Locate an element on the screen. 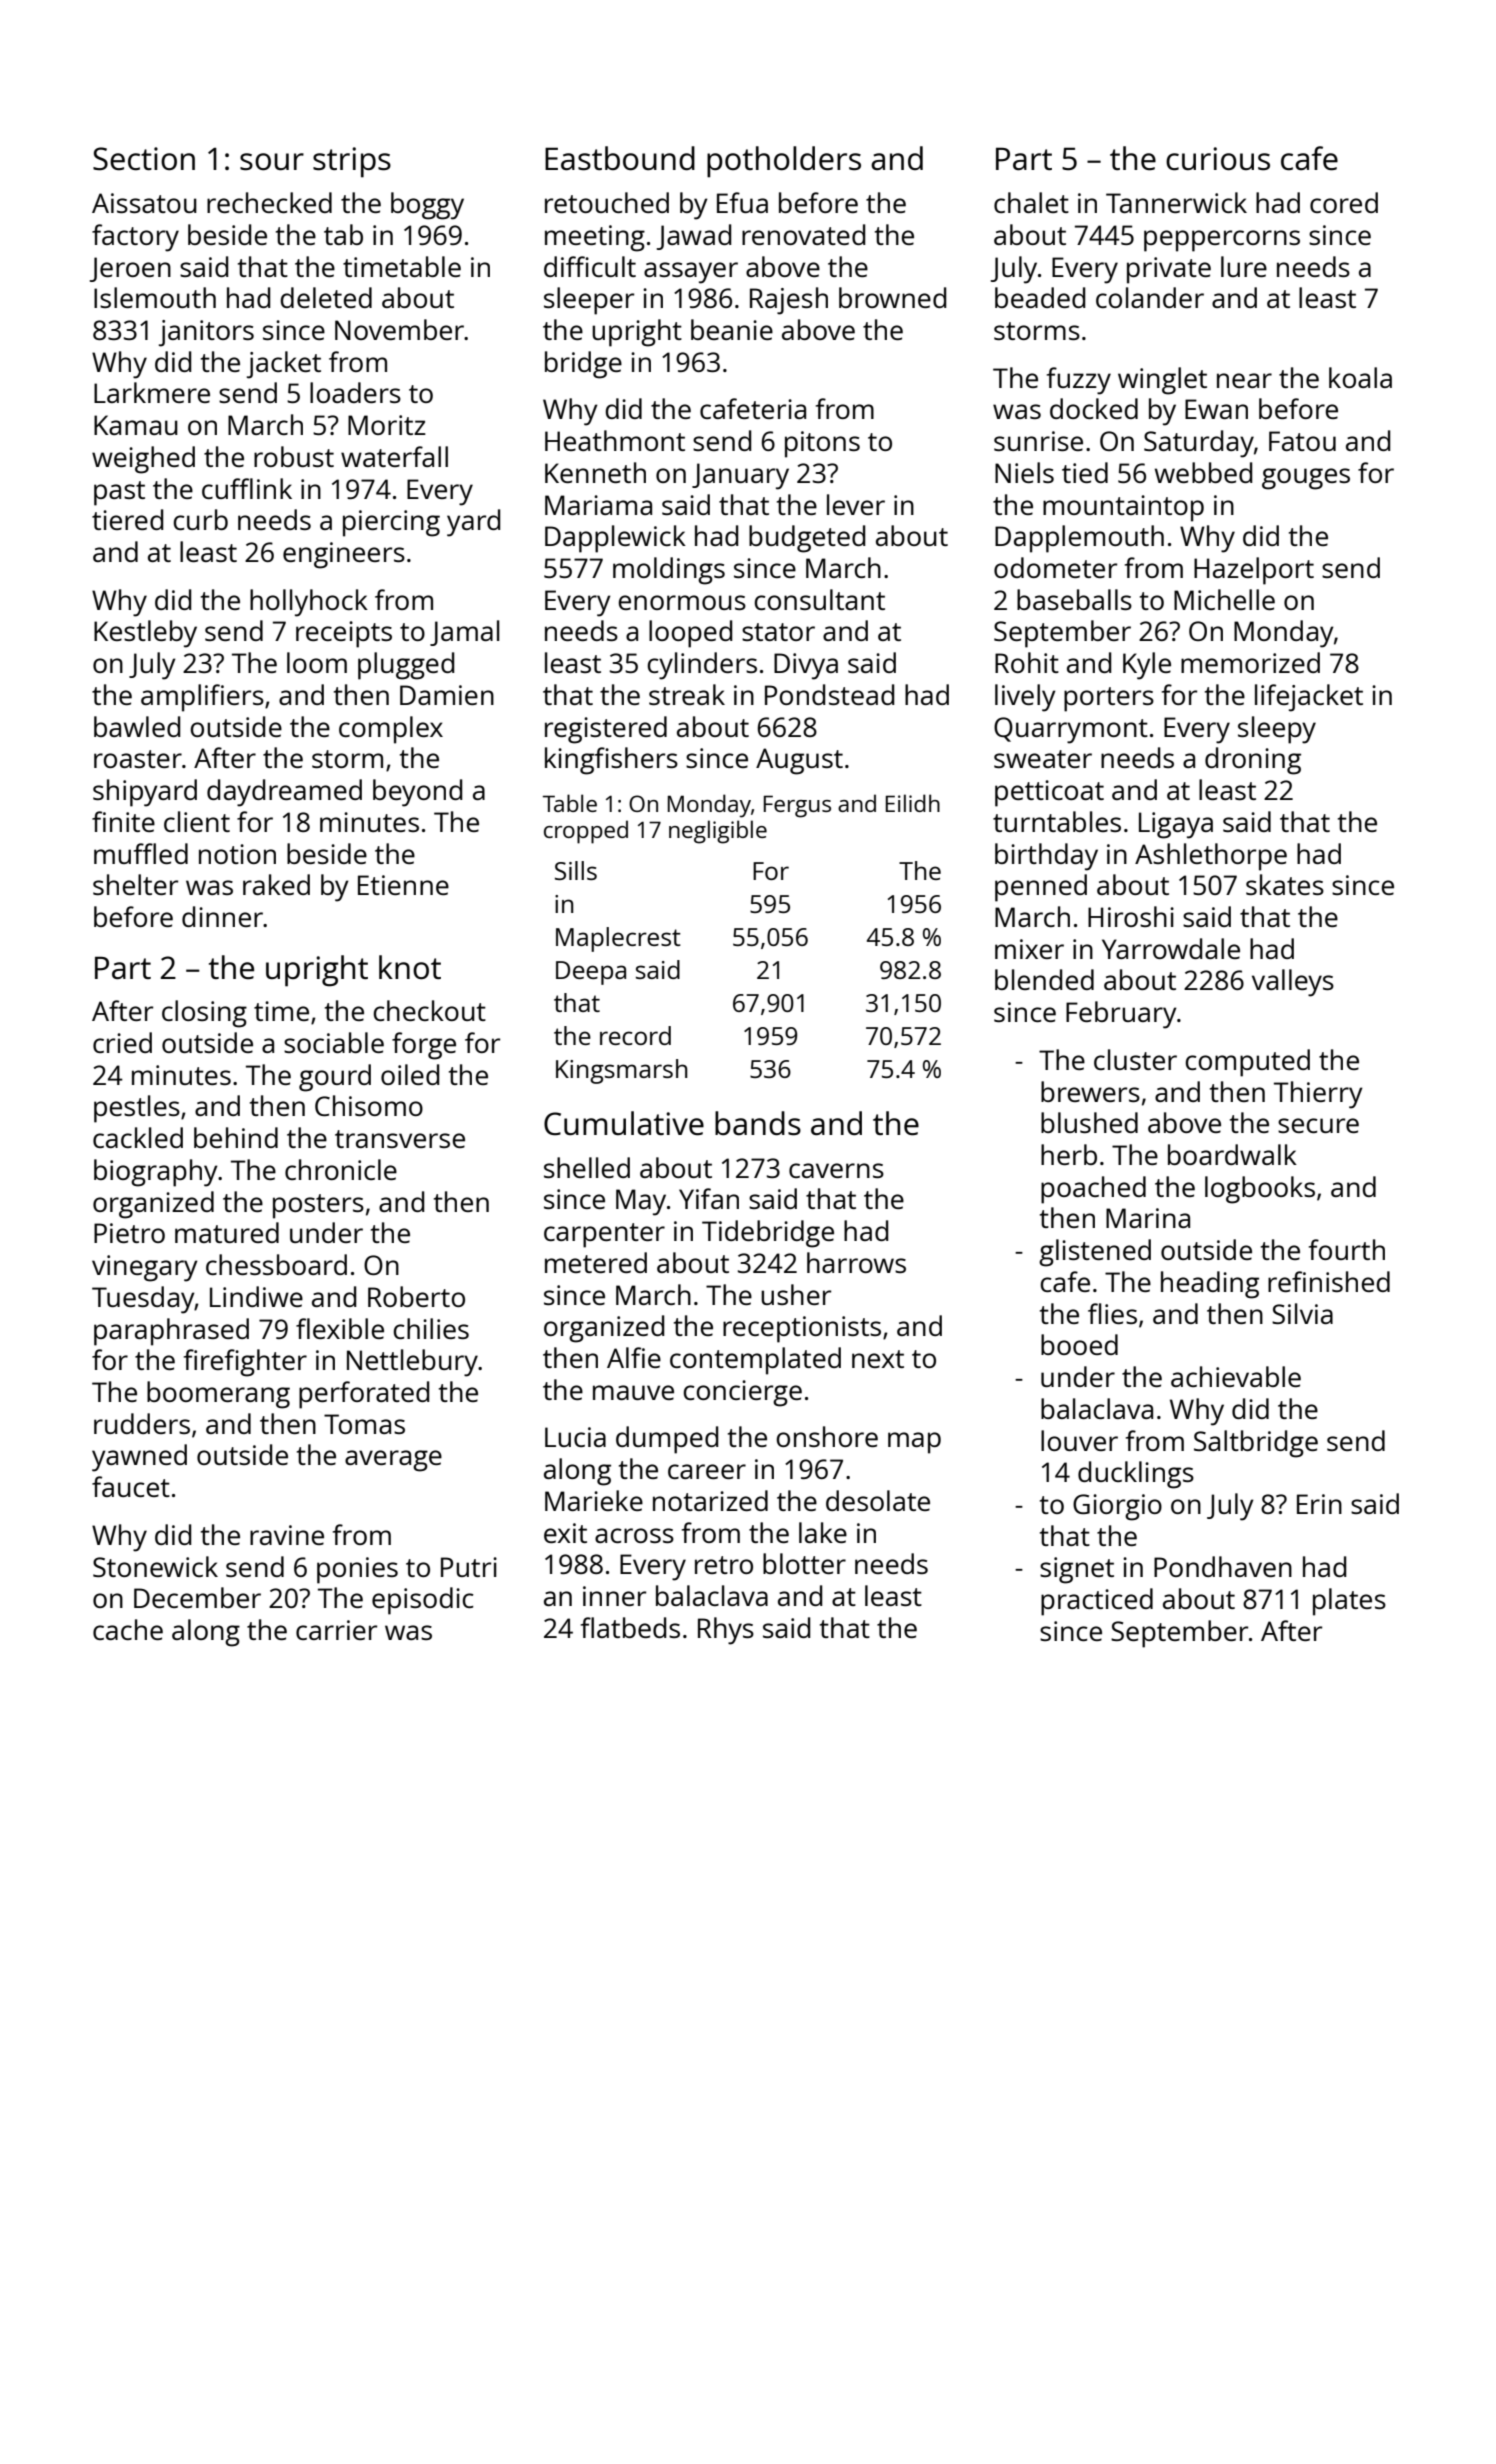 Image resolution: width=1496 pixels, height=2464 pixels. strips is located at coordinates (352, 162).
